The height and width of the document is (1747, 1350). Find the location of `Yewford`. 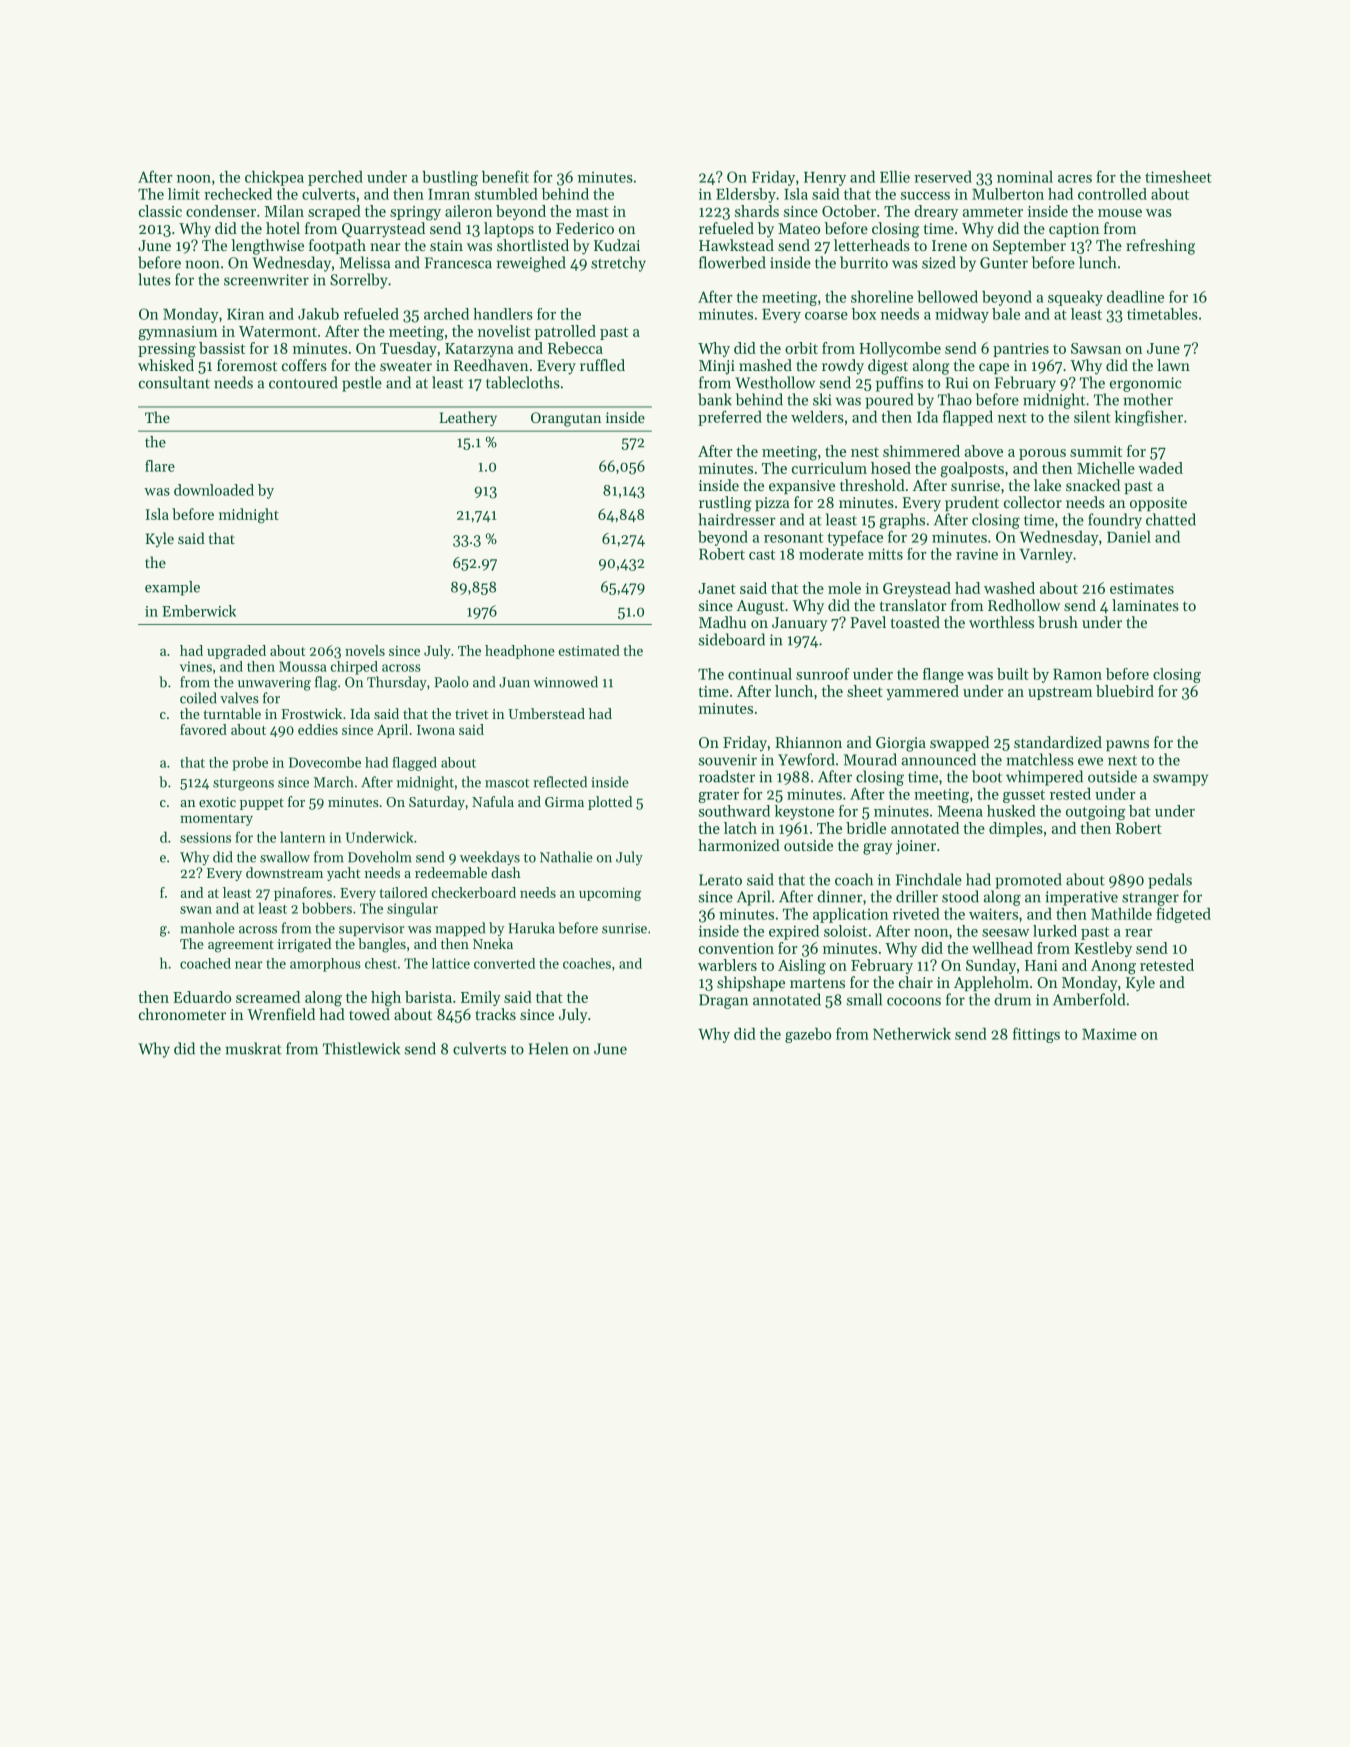

Yewford is located at coordinates (806, 759).
